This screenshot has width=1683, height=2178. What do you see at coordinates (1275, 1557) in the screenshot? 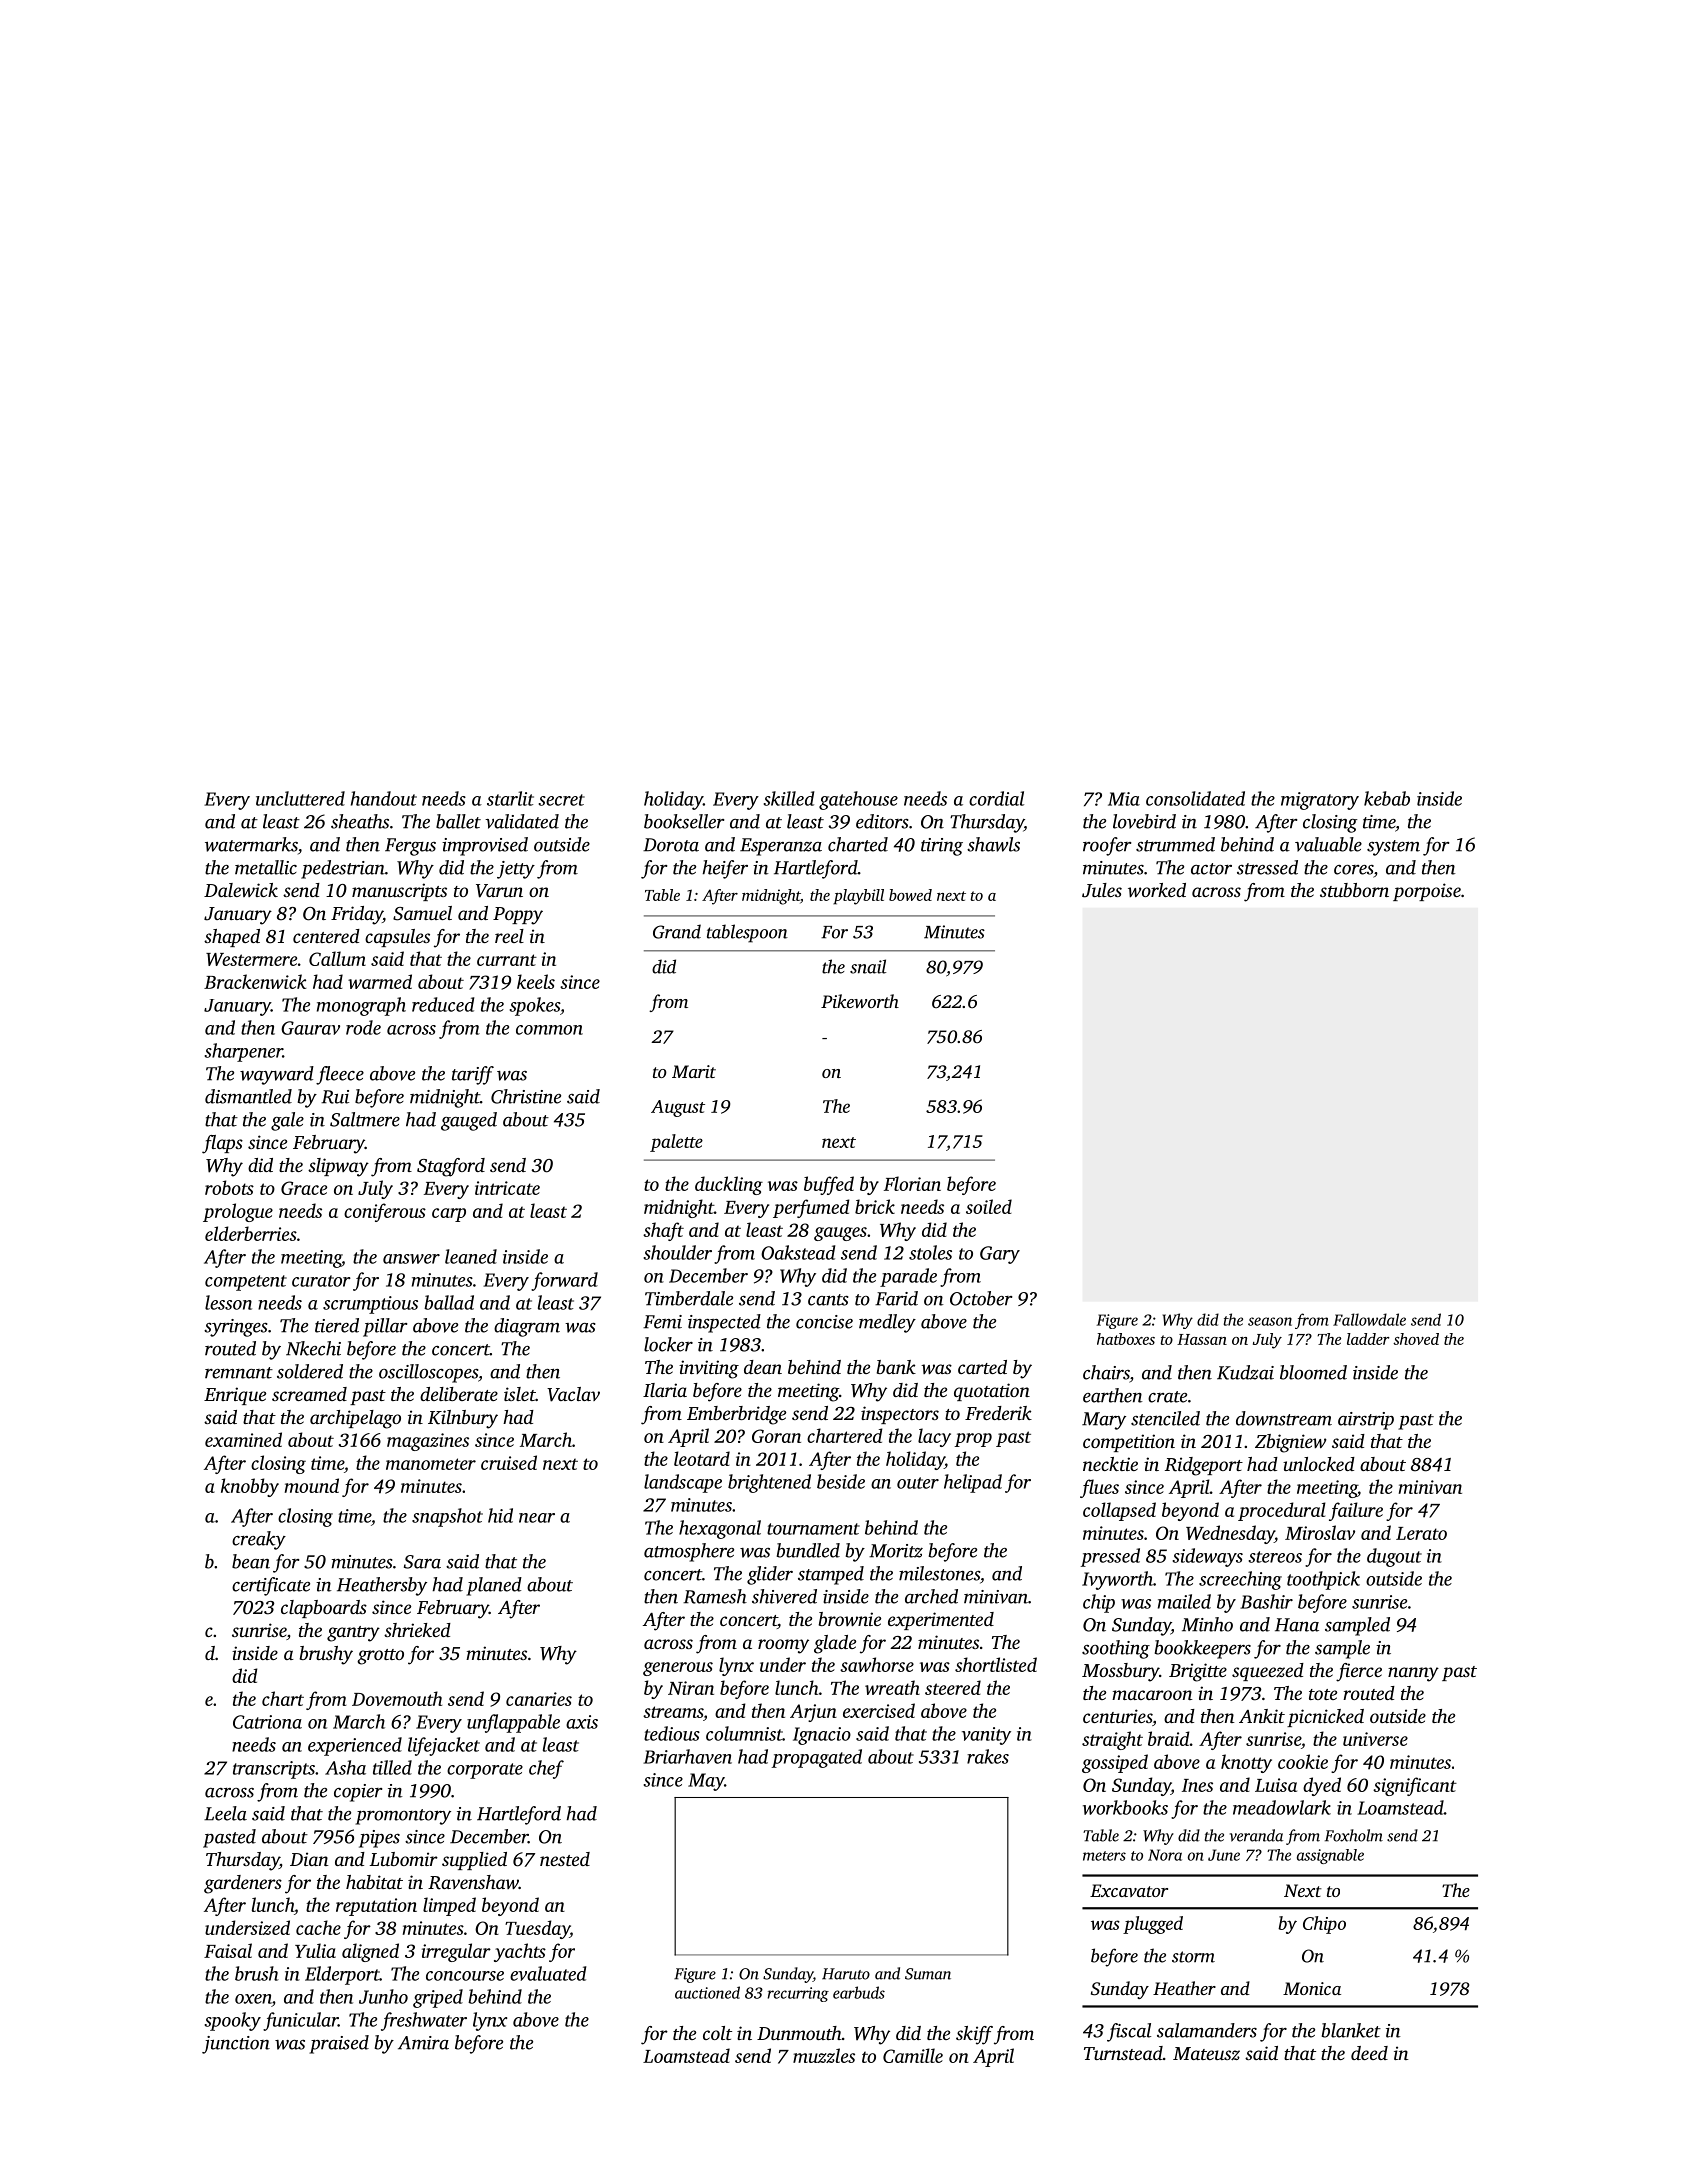
I see `stereos` at bounding box center [1275, 1557].
